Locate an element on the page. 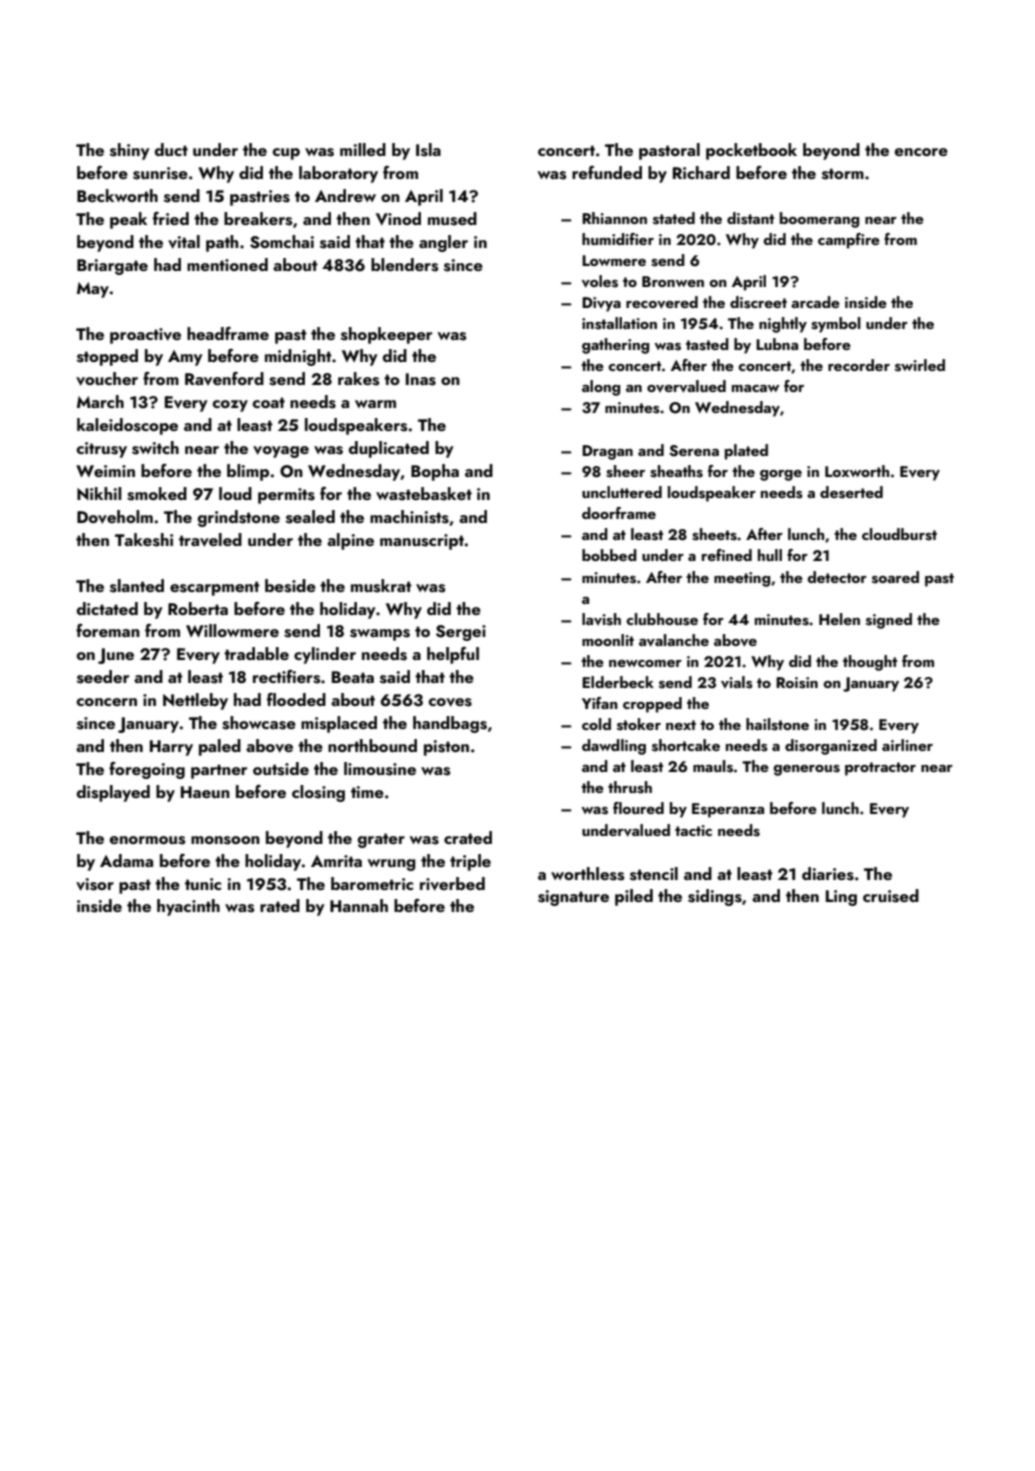 This page has width=1035, height=1471. swirled is located at coordinates (920, 365).
